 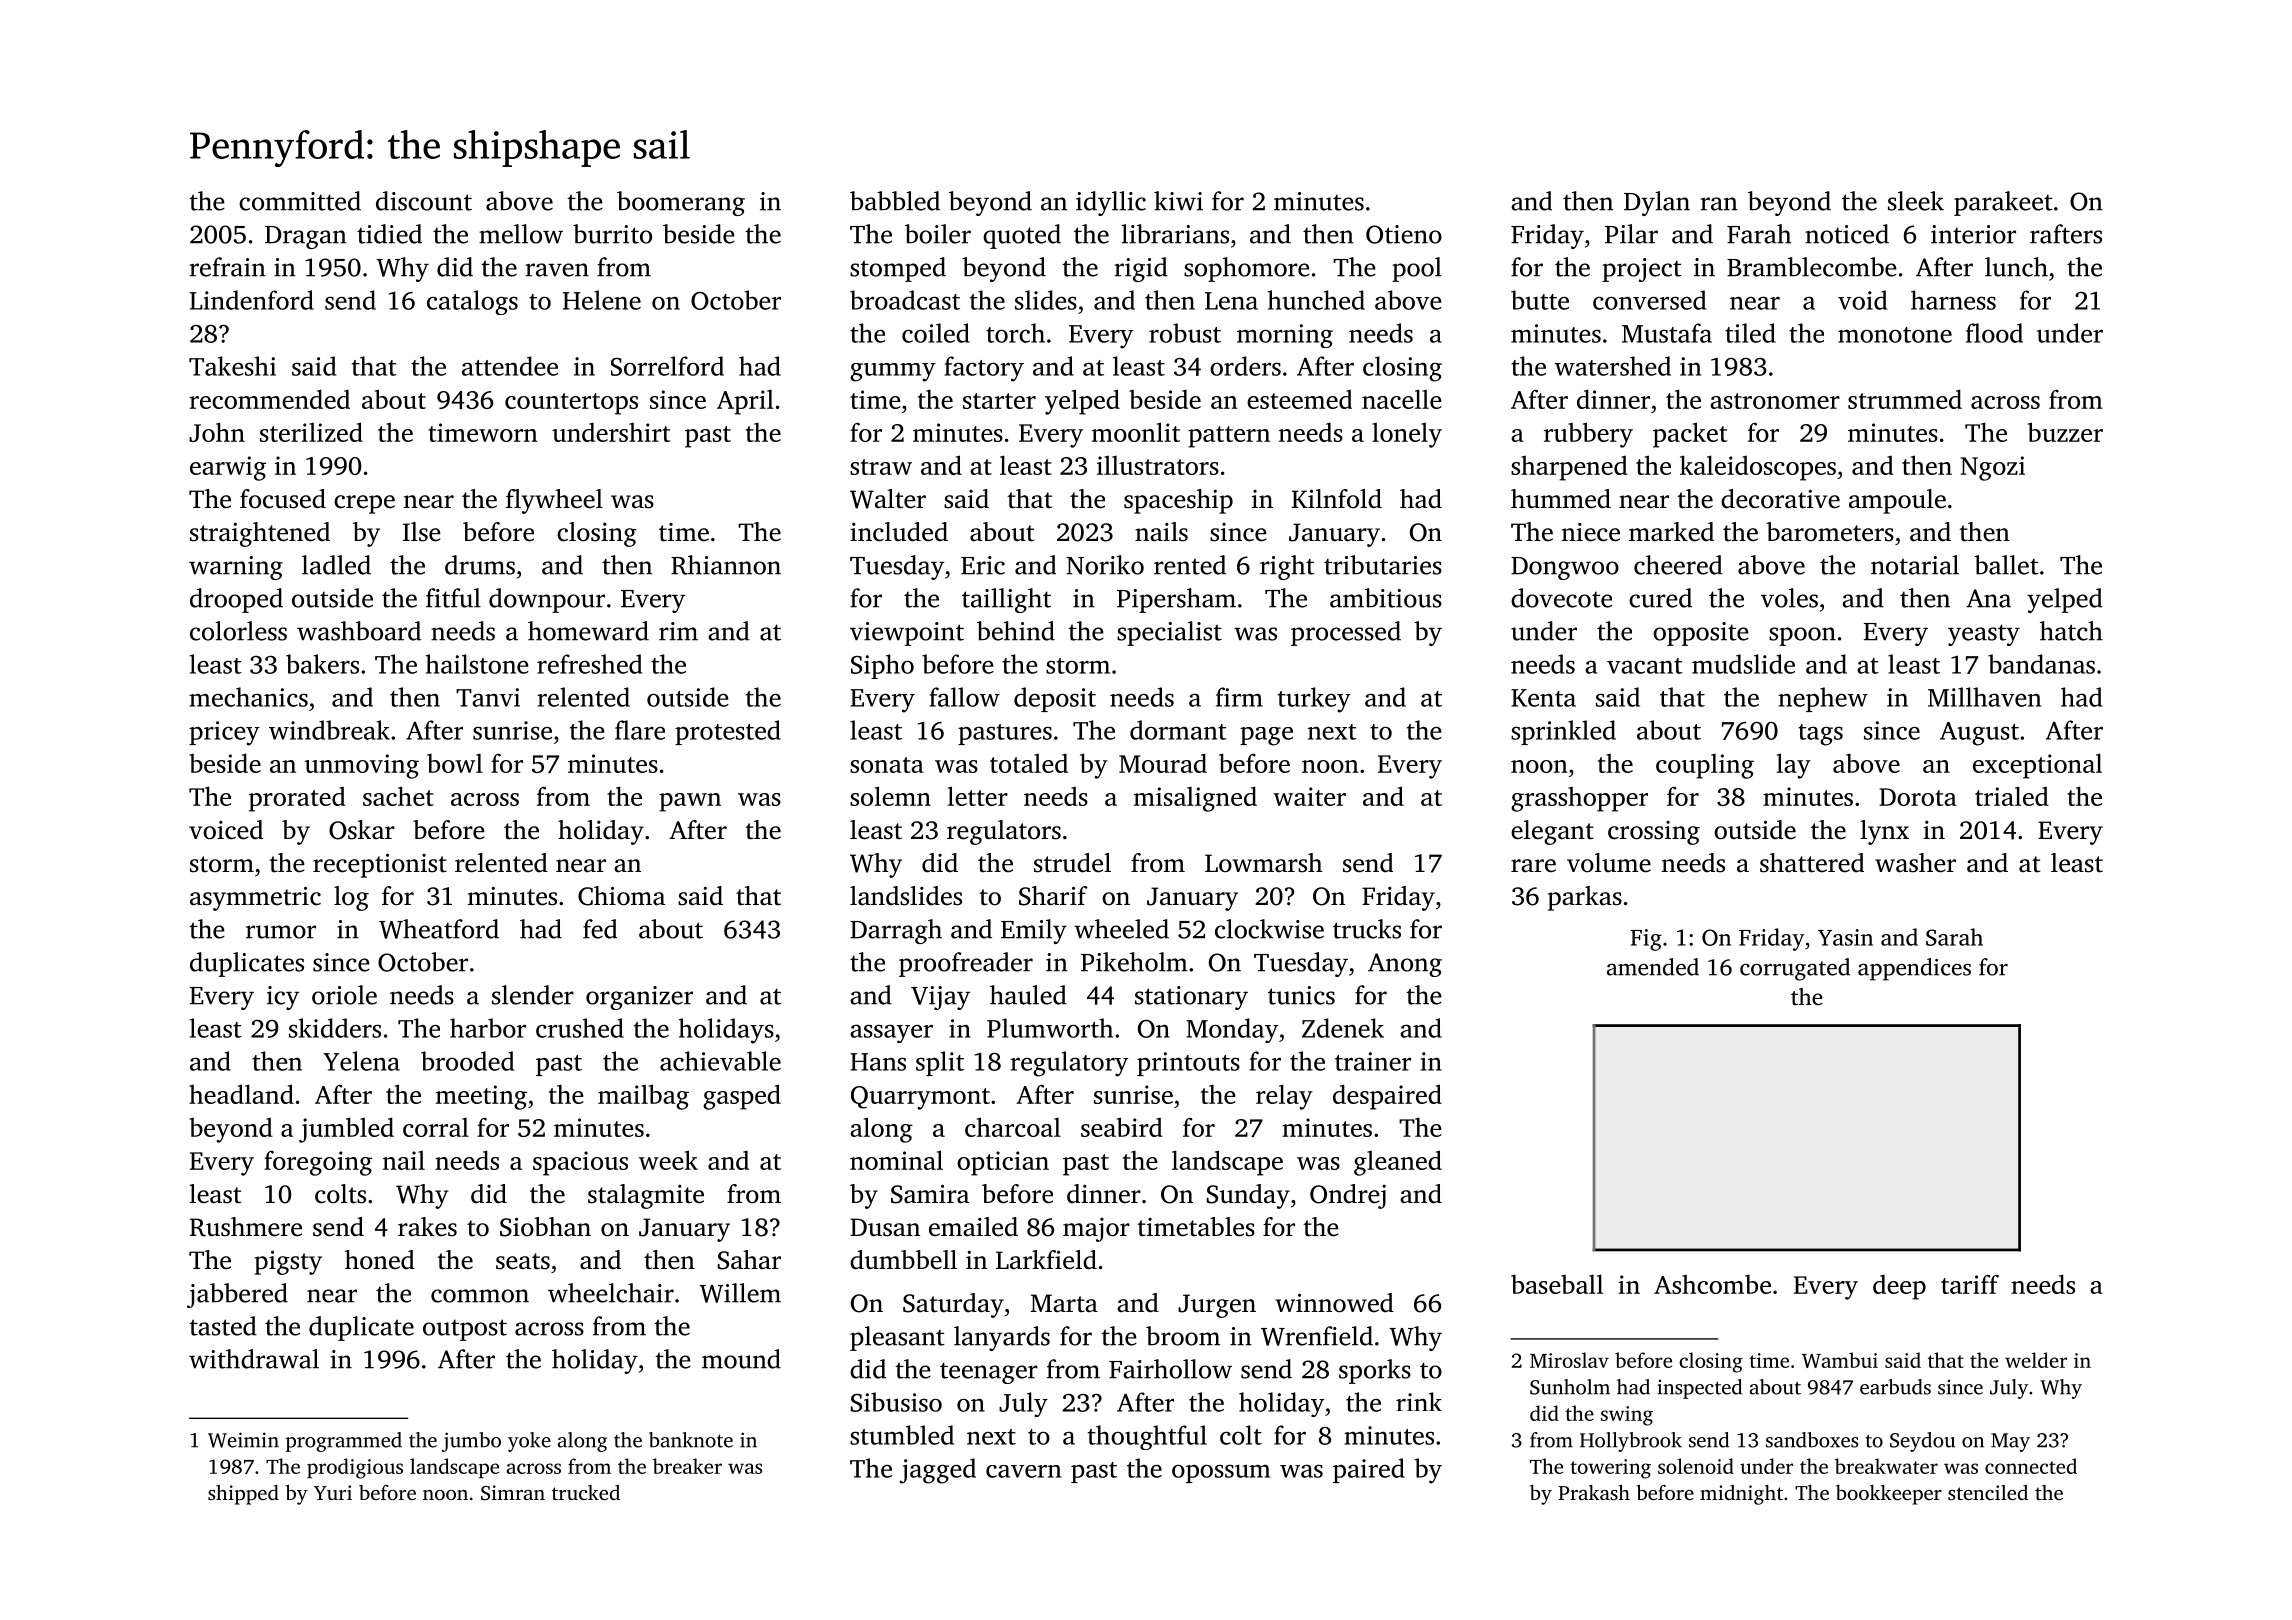 I want to click on jabbered, so click(x=237, y=1295).
